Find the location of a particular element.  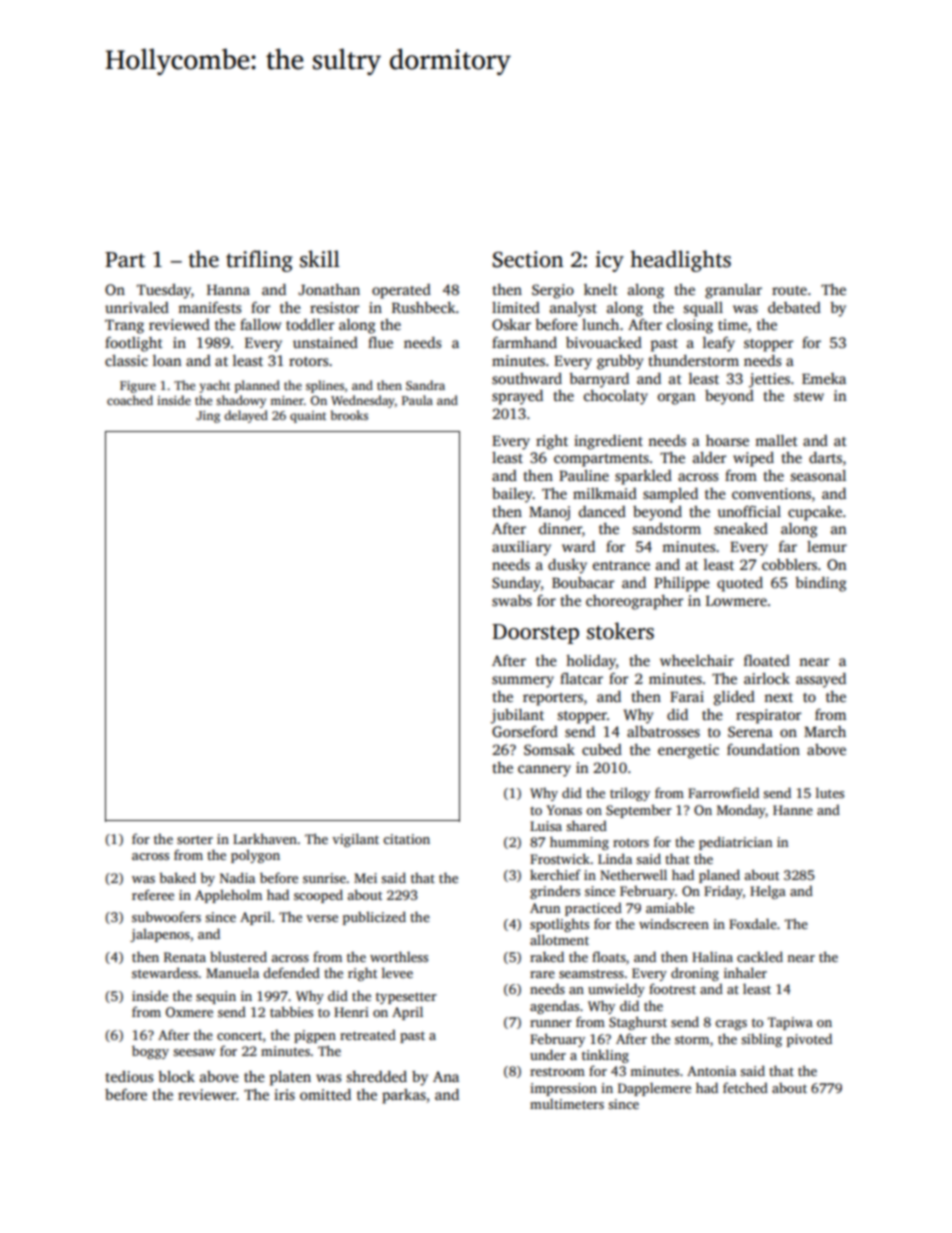

Section is located at coordinates (528, 259).
